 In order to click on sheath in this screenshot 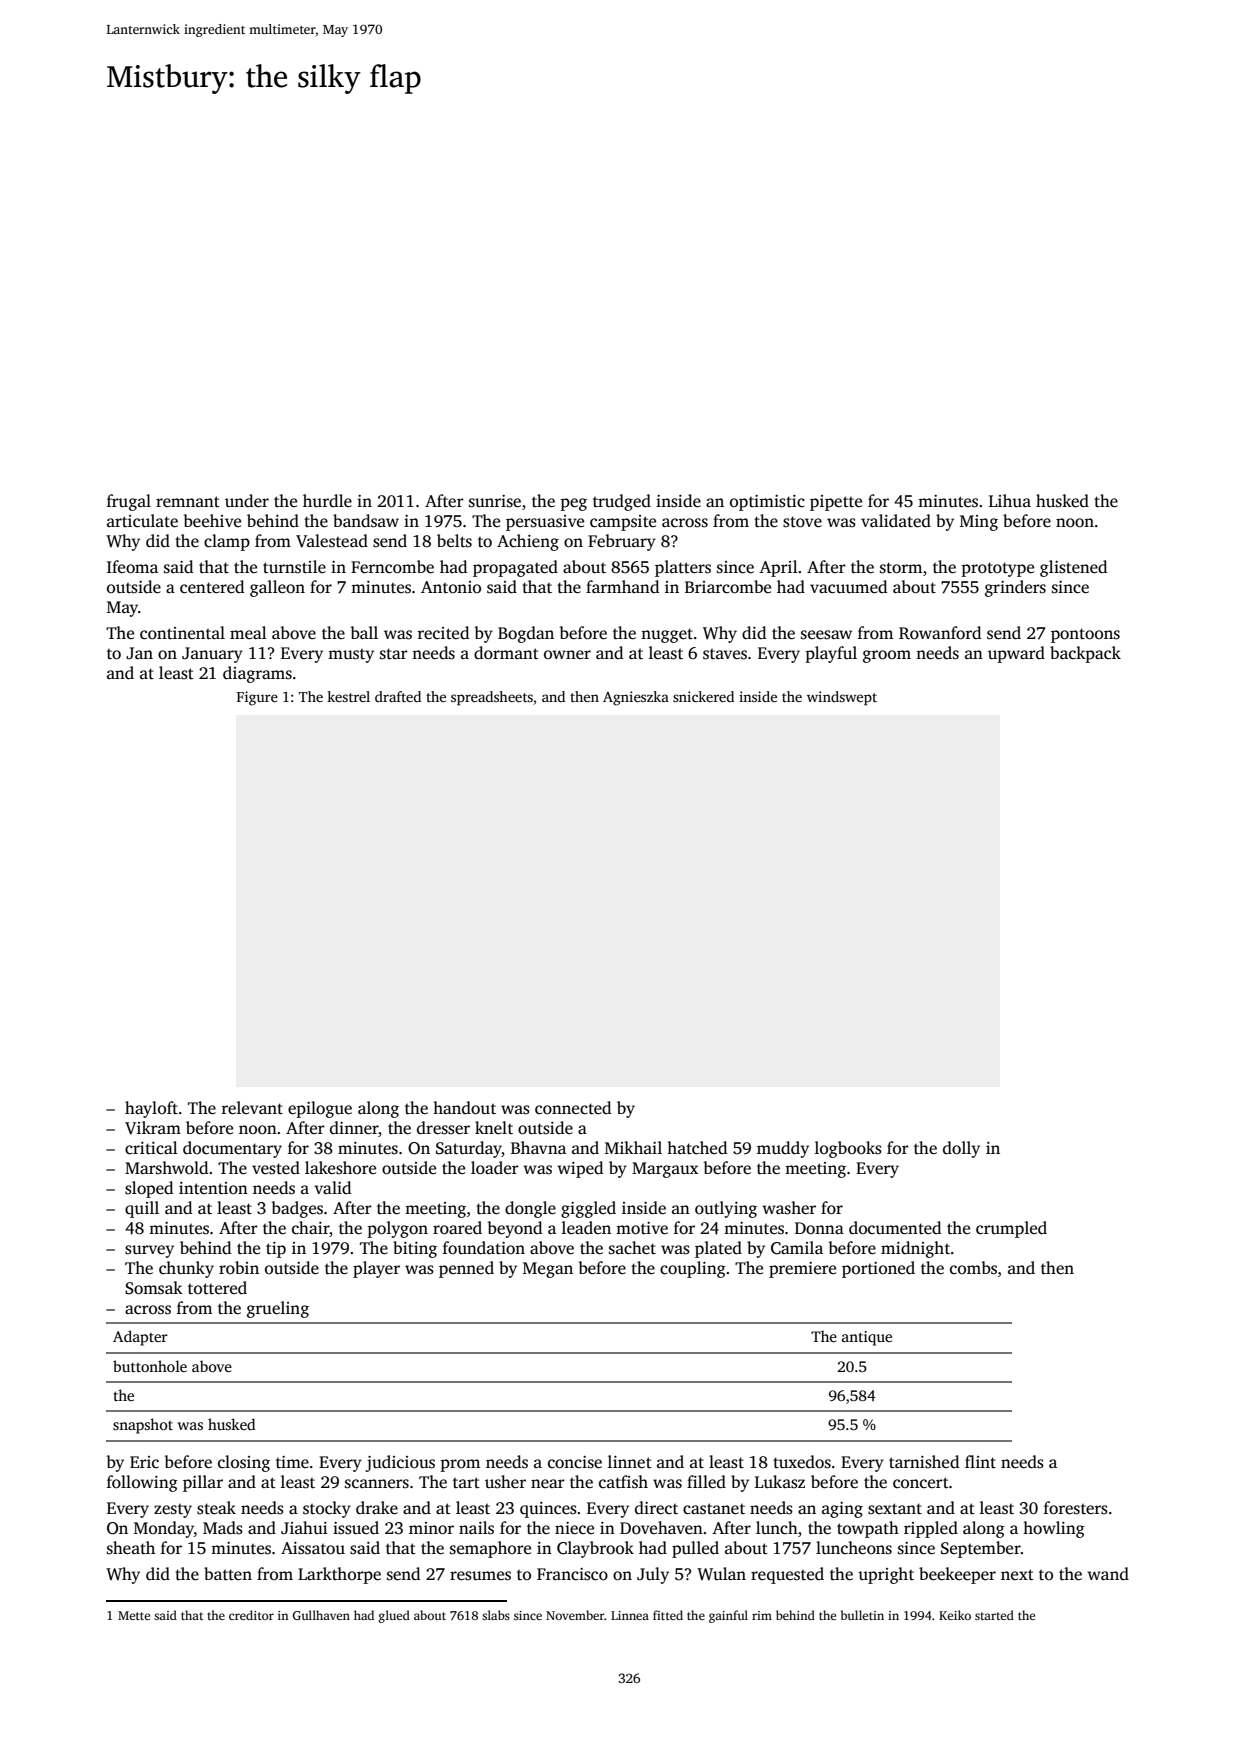, I will do `click(131, 1548)`.
